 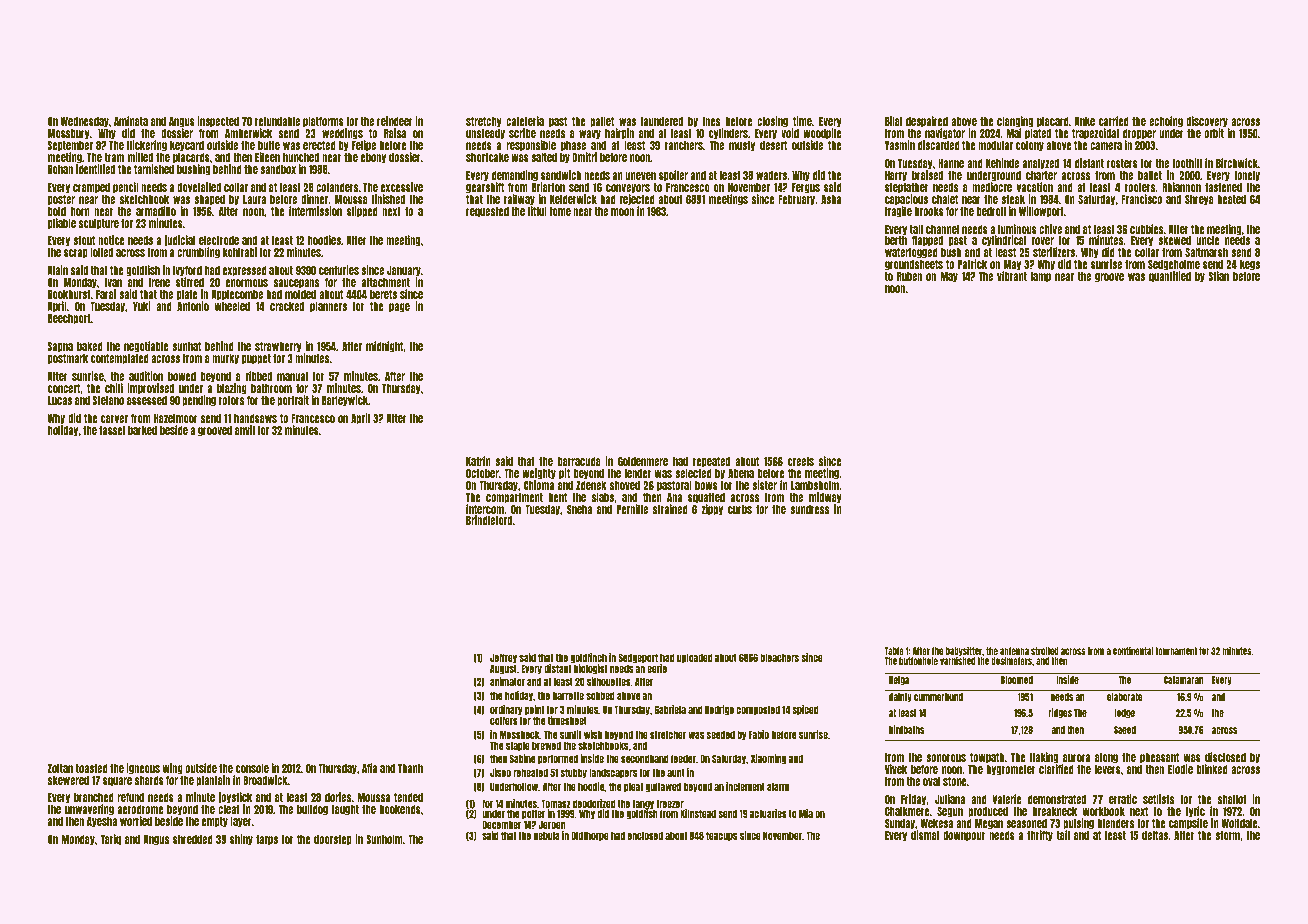 What do you see at coordinates (489, 520) in the screenshot?
I see `Brindleford` at bounding box center [489, 520].
